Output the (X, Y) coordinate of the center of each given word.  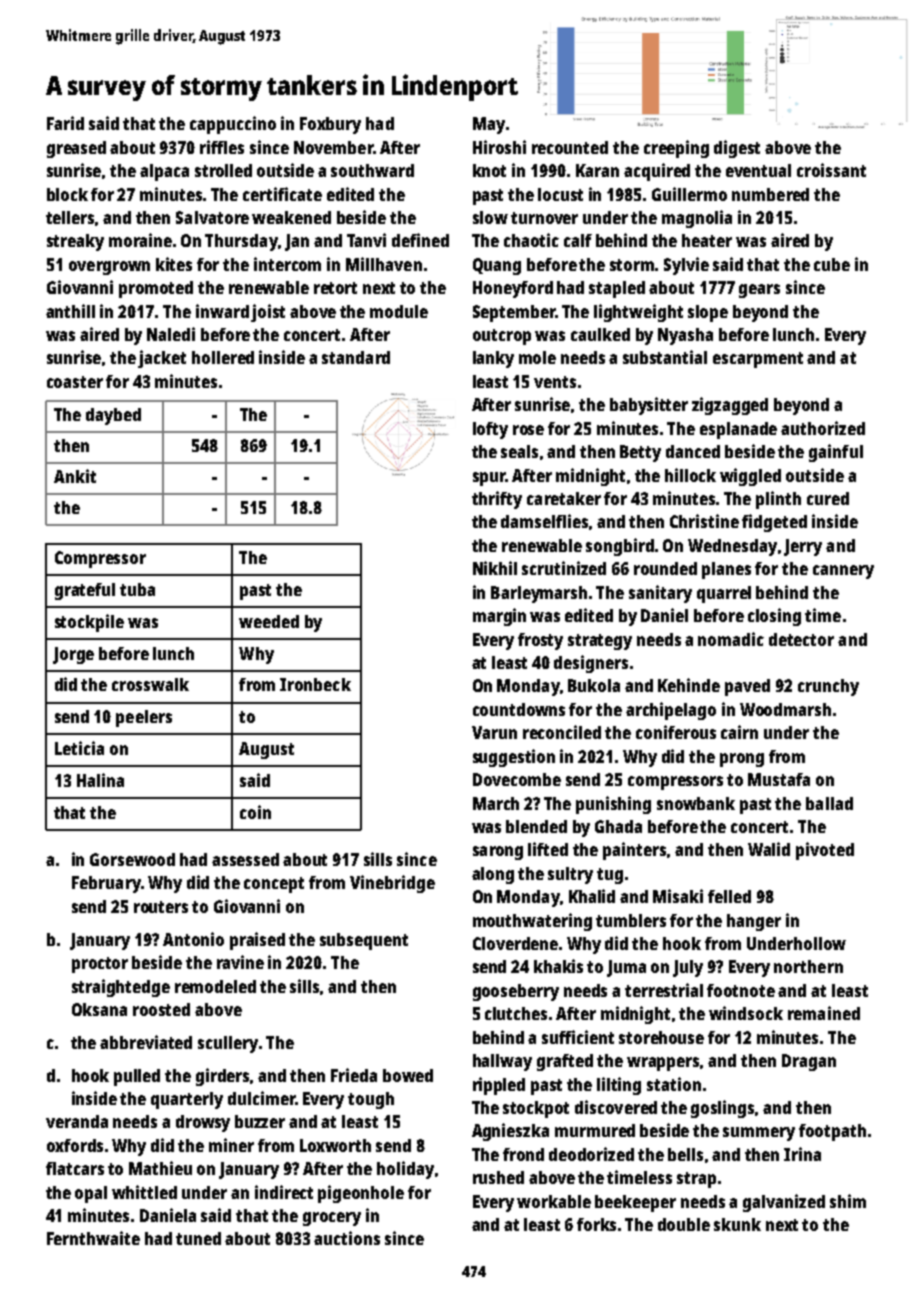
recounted (570, 147)
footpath (832, 1132)
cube (832, 264)
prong (742, 760)
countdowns (519, 709)
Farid (65, 123)
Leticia (79, 748)
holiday (405, 1170)
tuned (198, 1238)
